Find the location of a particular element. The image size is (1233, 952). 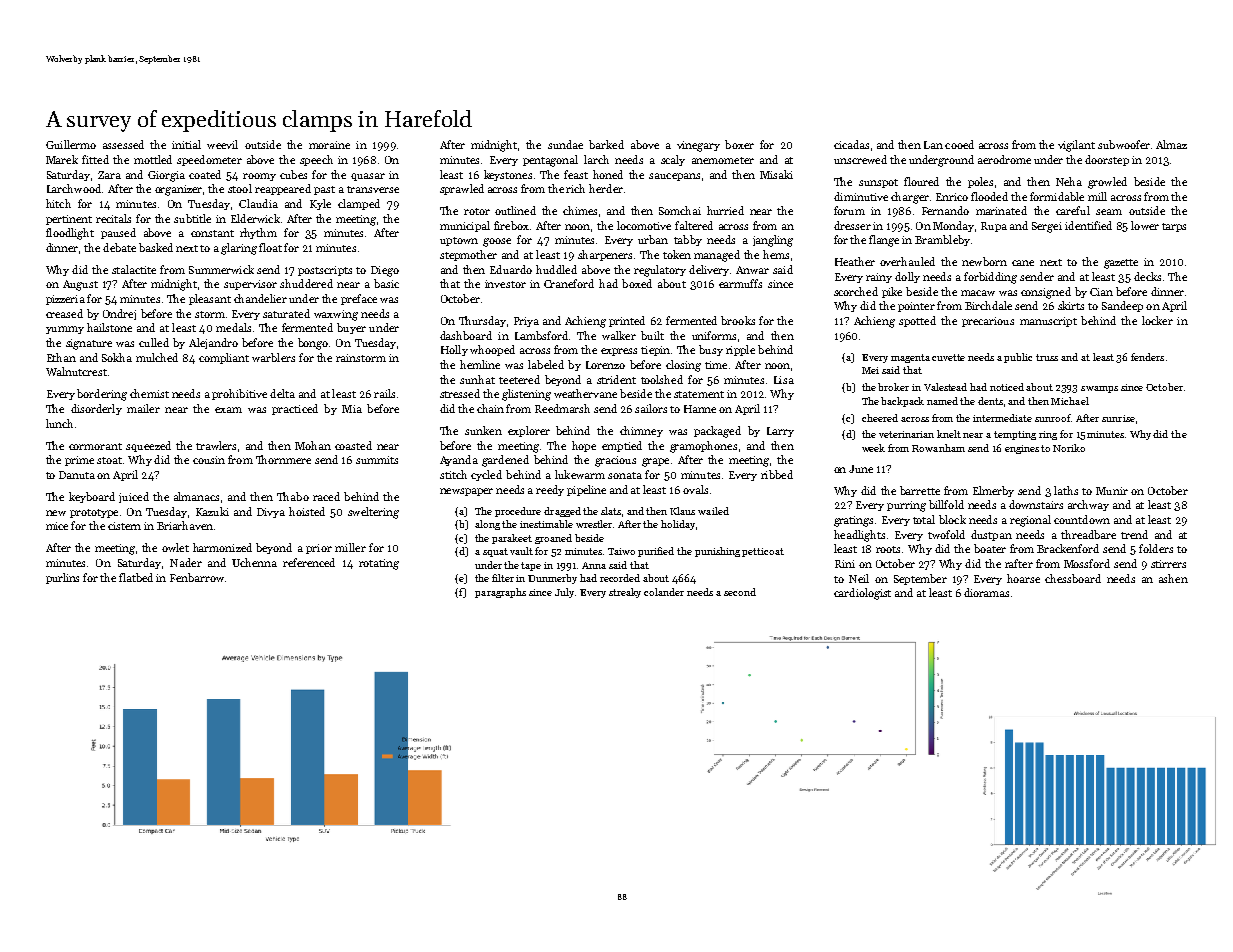

Almaz is located at coordinates (1171, 144).
